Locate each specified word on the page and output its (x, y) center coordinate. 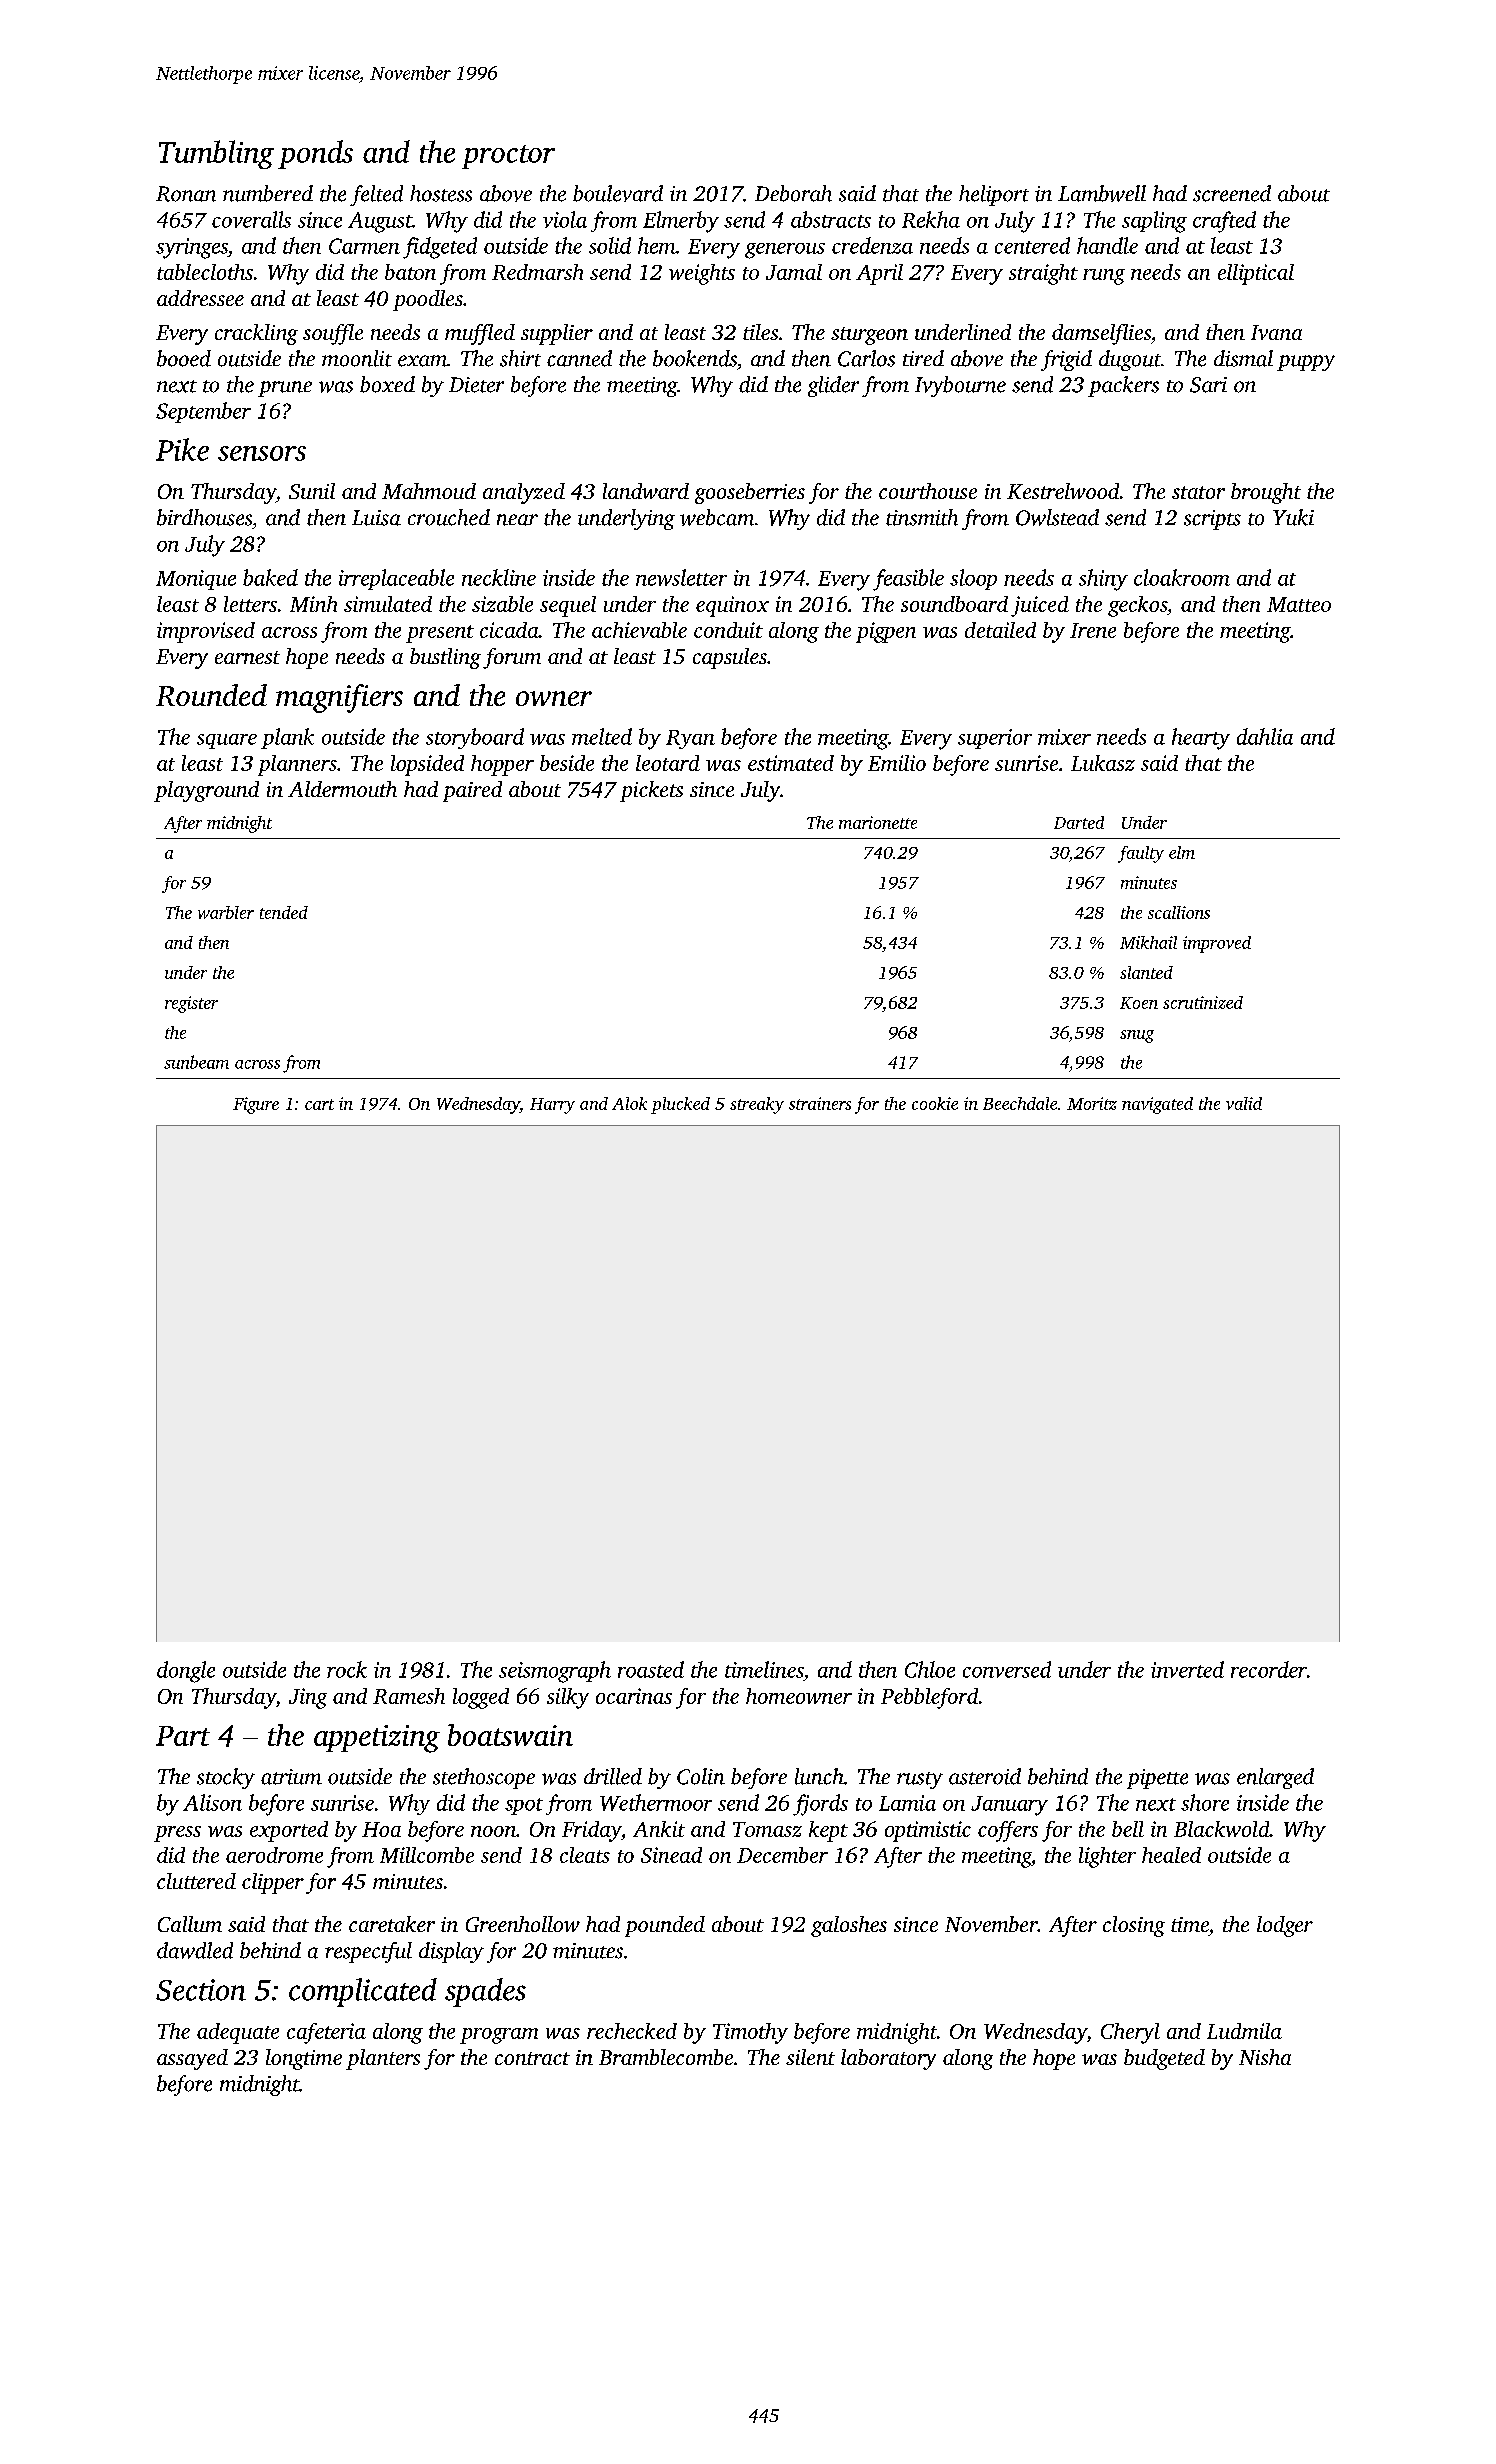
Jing (308, 1698)
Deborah (793, 193)
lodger (1285, 1926)
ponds (315, 154)
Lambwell (1102, 193)
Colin (701, 1776)
